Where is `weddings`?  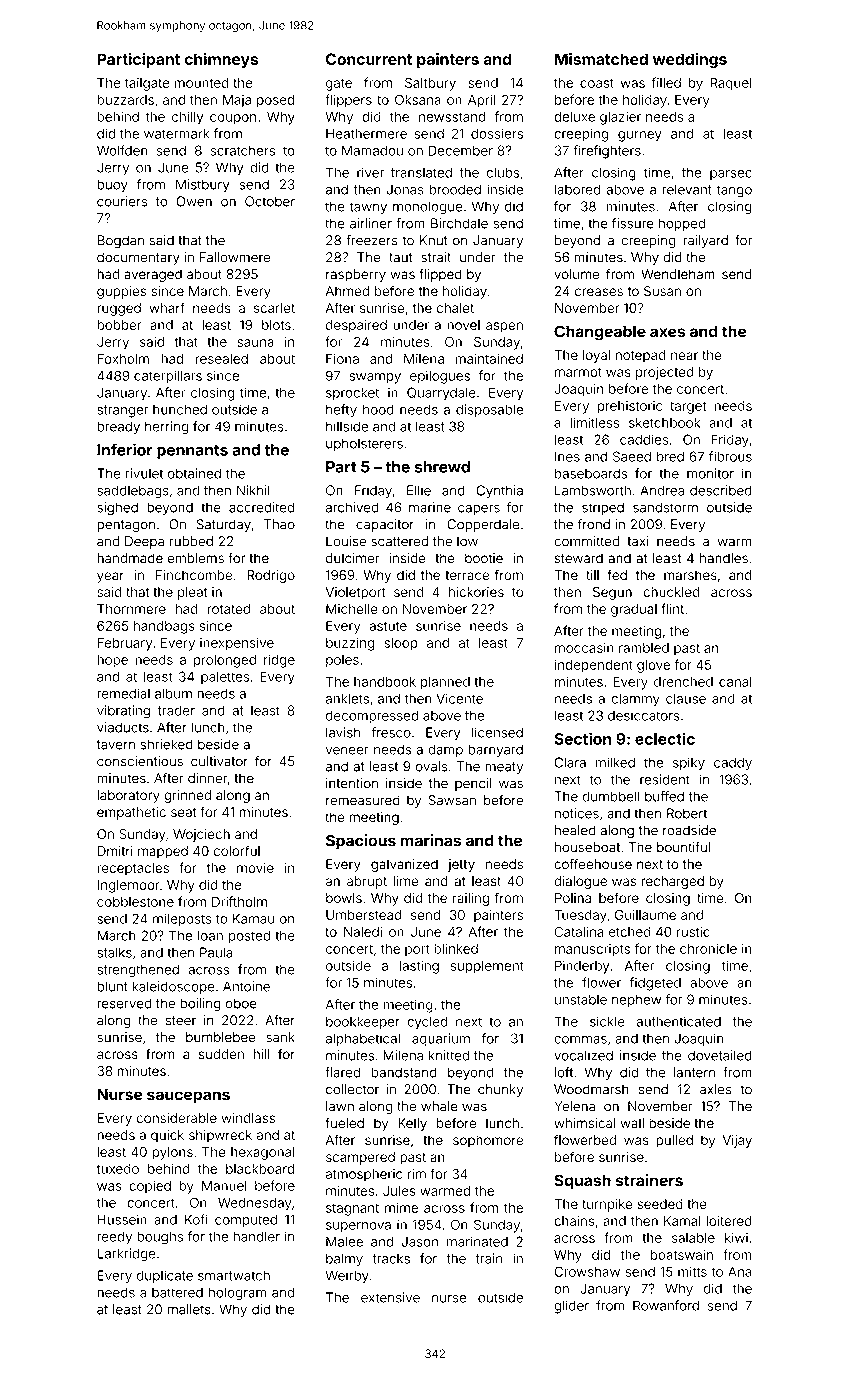 weddings is located at coordinates (690, 60).
